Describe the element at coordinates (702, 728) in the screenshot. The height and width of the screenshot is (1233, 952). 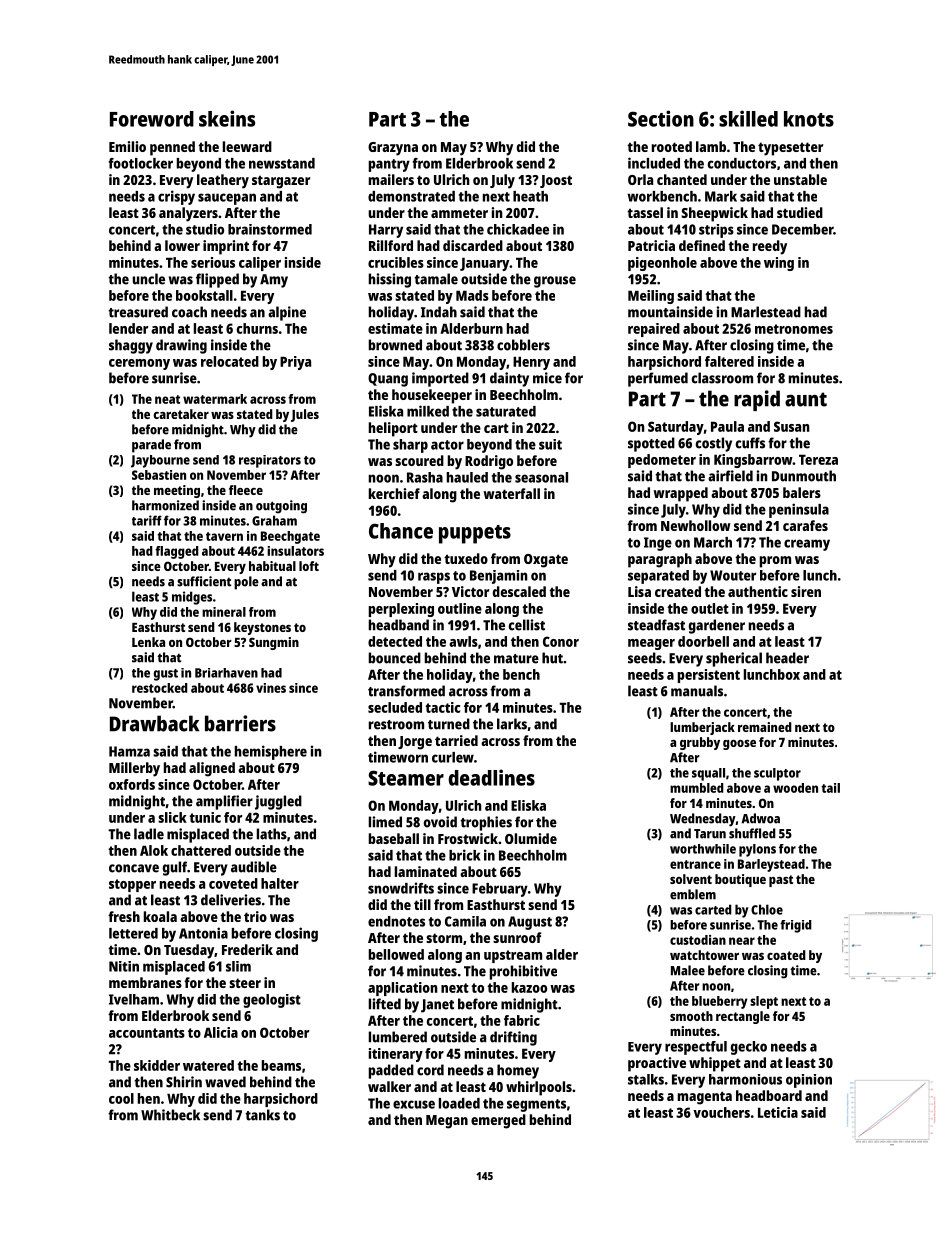
I see `lumberjack` at that location.
